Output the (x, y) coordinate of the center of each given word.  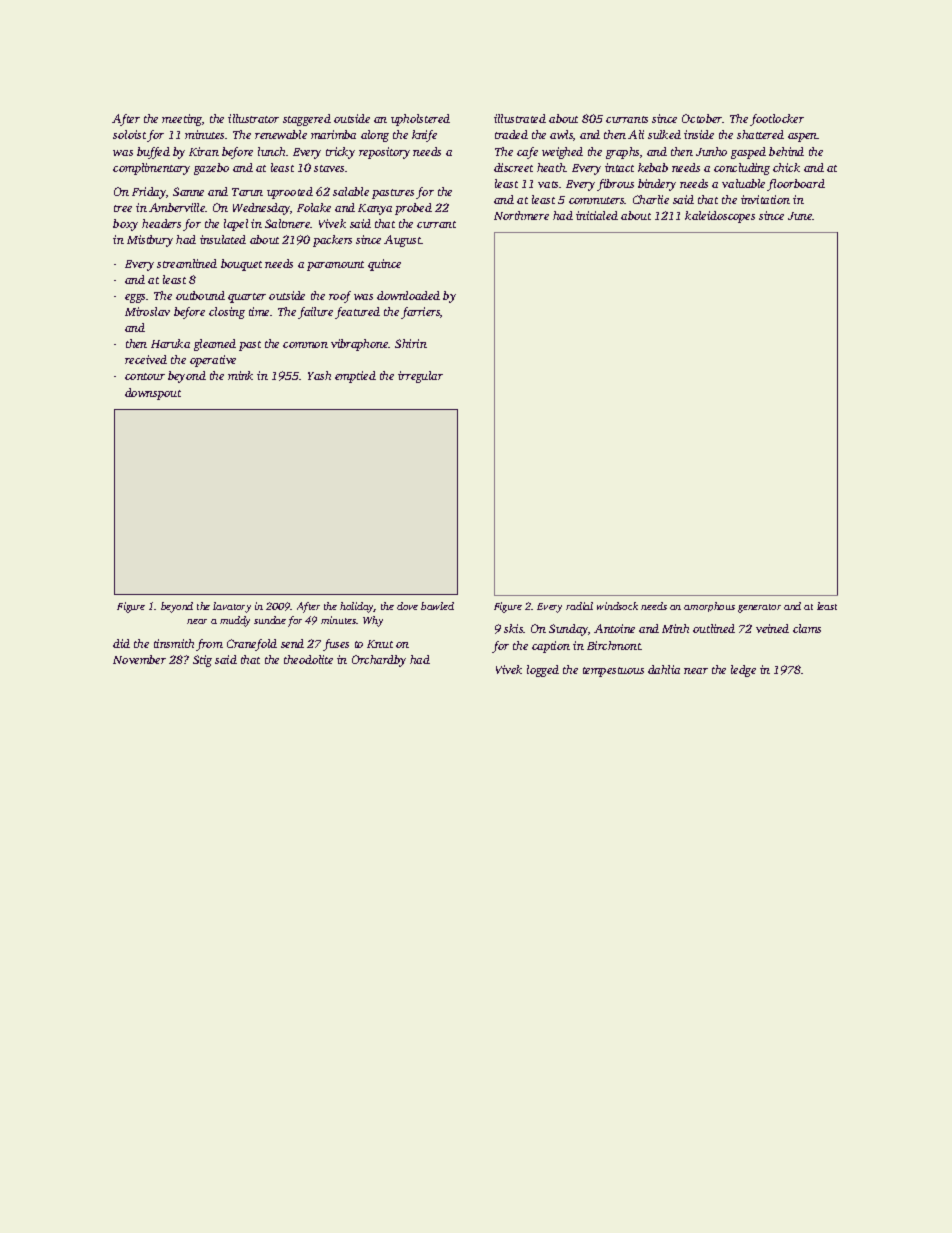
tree (123, 208)
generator (759, 608)
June (800, 216)
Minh (675, 628)
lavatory (232, 607)
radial (579, 606)
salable (351, 191)
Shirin (411, 343)
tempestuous (613, 672)
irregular (420, 377)
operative (213, 361)
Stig (202, 661)
